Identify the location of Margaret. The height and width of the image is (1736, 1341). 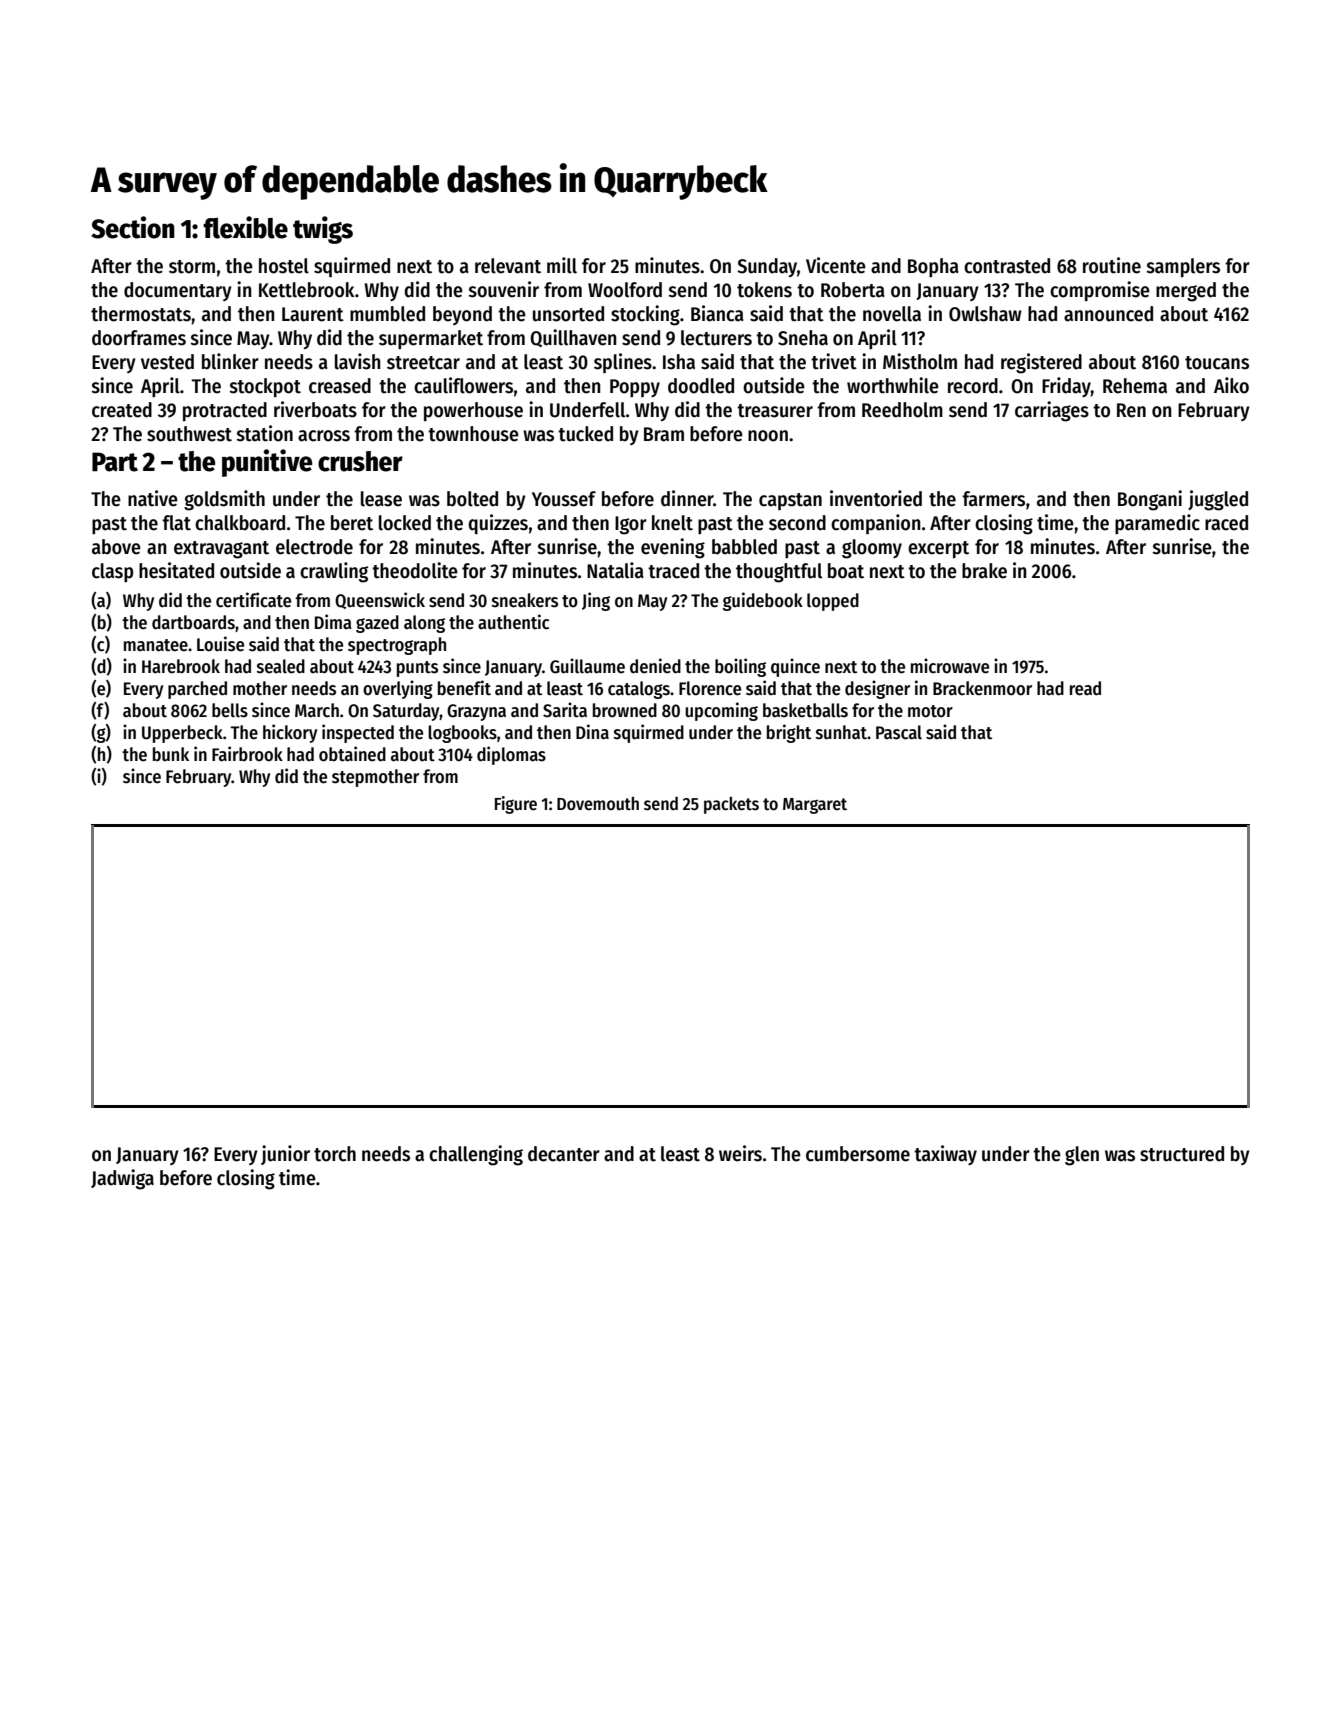
(815, 806).
